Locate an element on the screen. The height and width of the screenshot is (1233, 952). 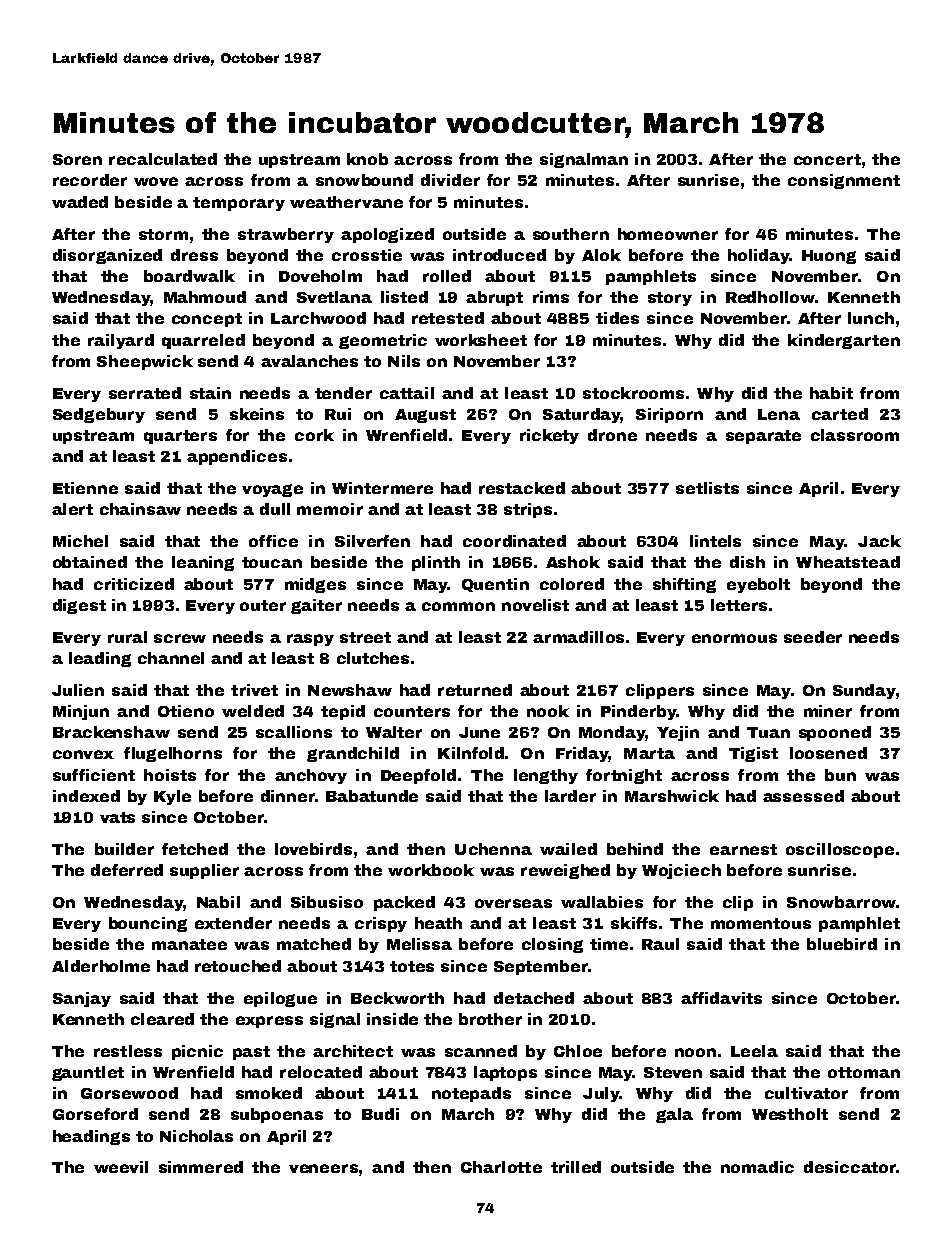
disorganized is located at coordinates (107, 256).
